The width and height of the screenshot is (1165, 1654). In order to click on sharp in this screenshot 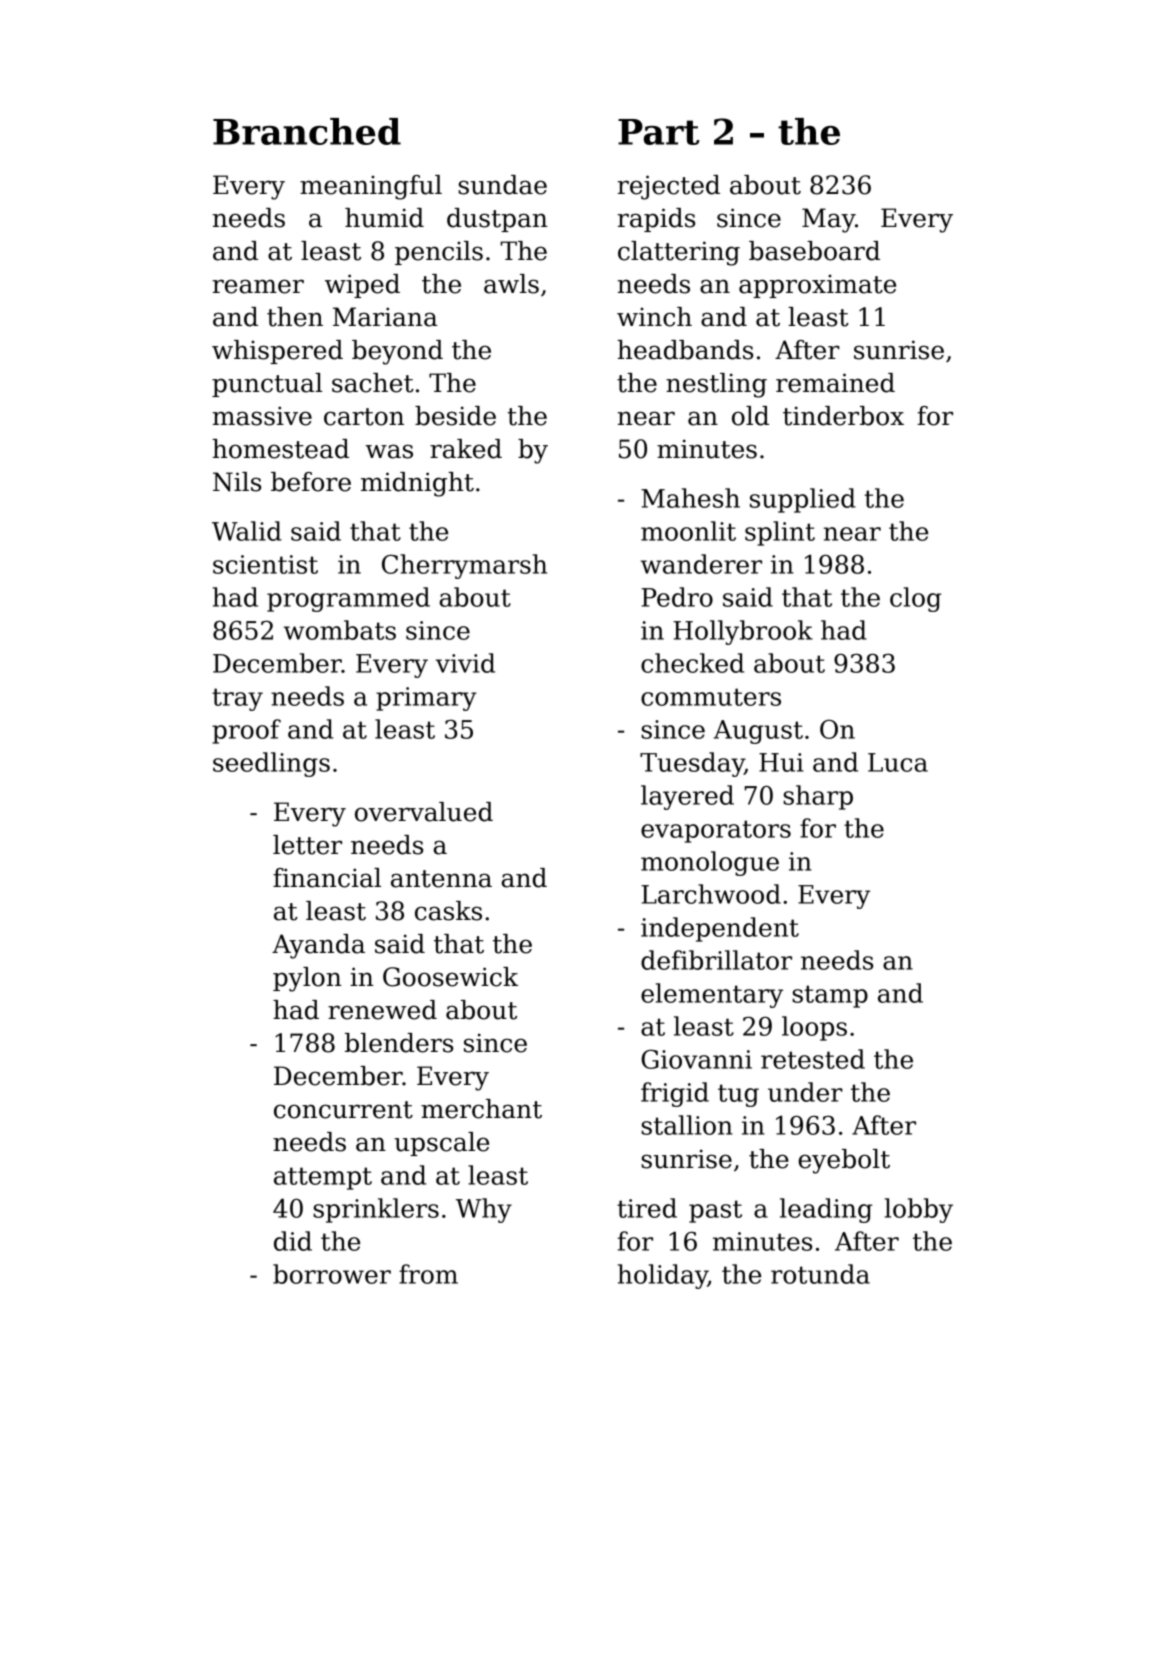, I will do `click(818, 797)`.
